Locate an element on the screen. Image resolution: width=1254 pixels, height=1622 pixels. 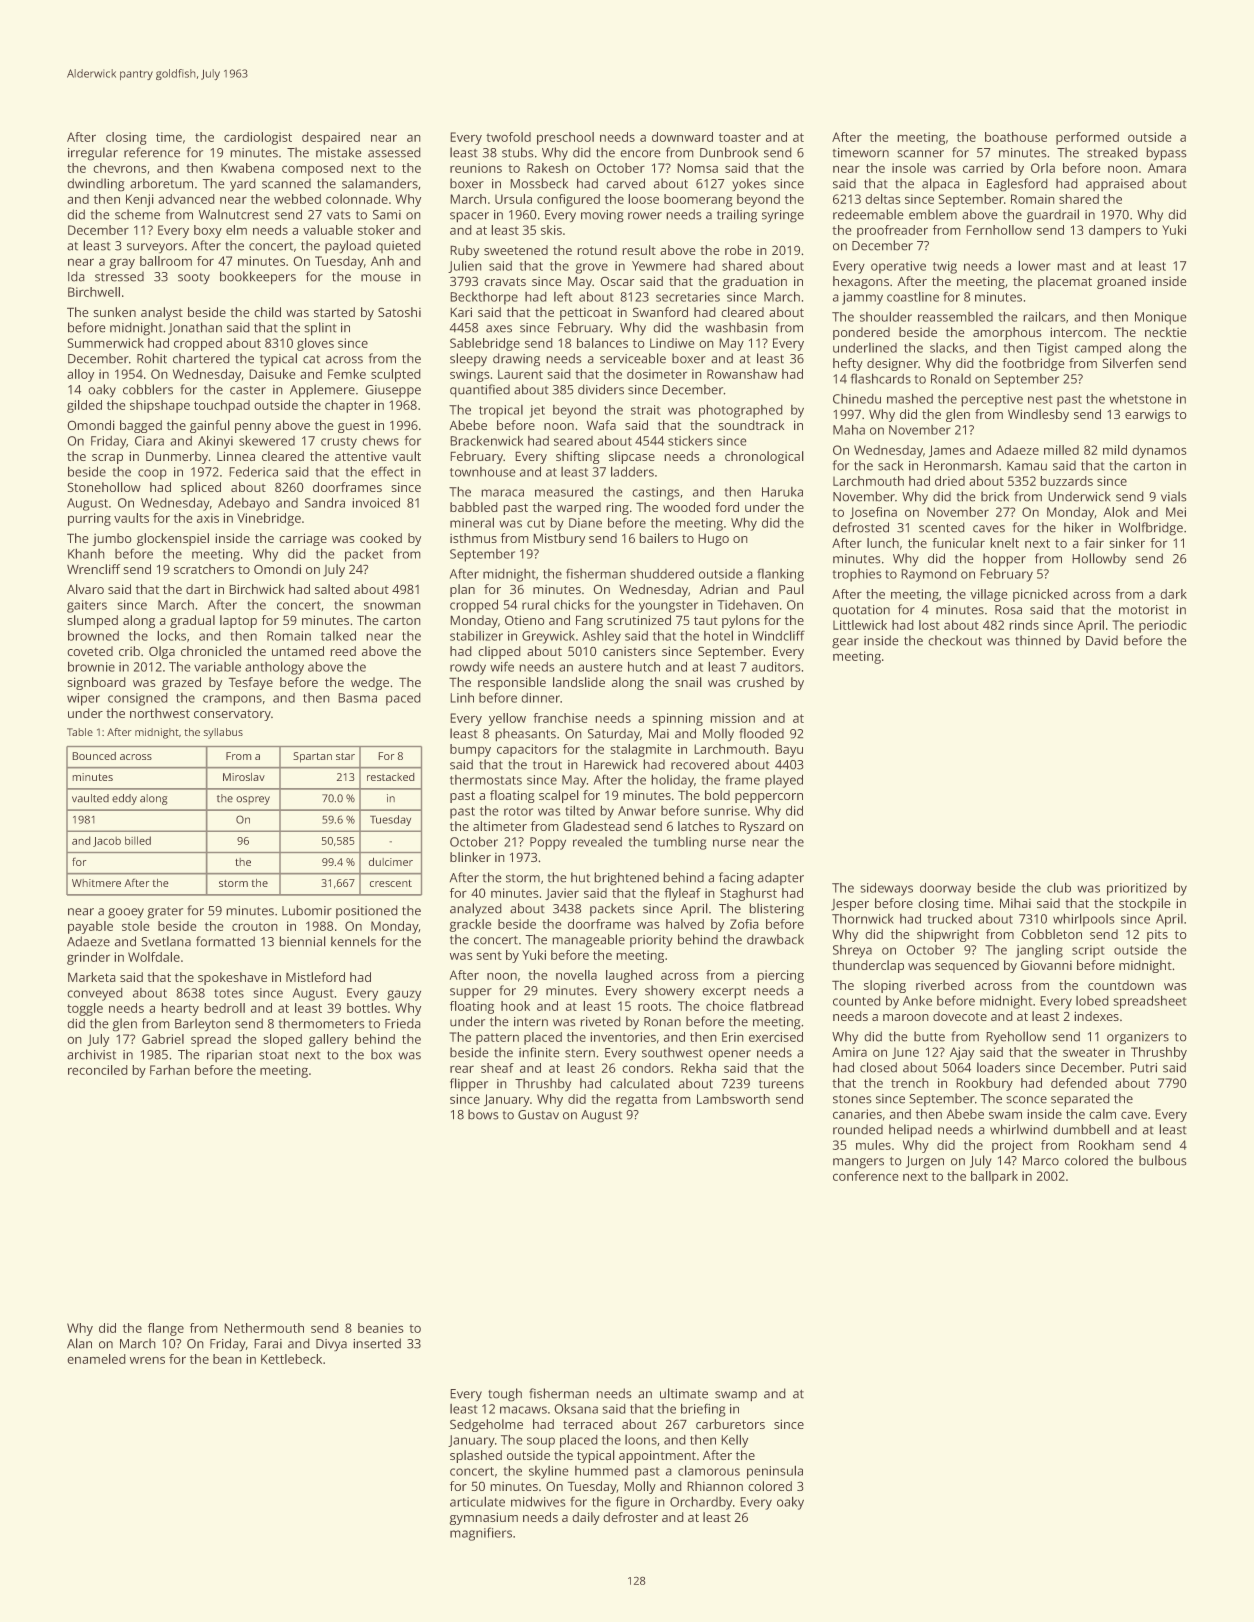
reference is located at coordinates (152, 152).
